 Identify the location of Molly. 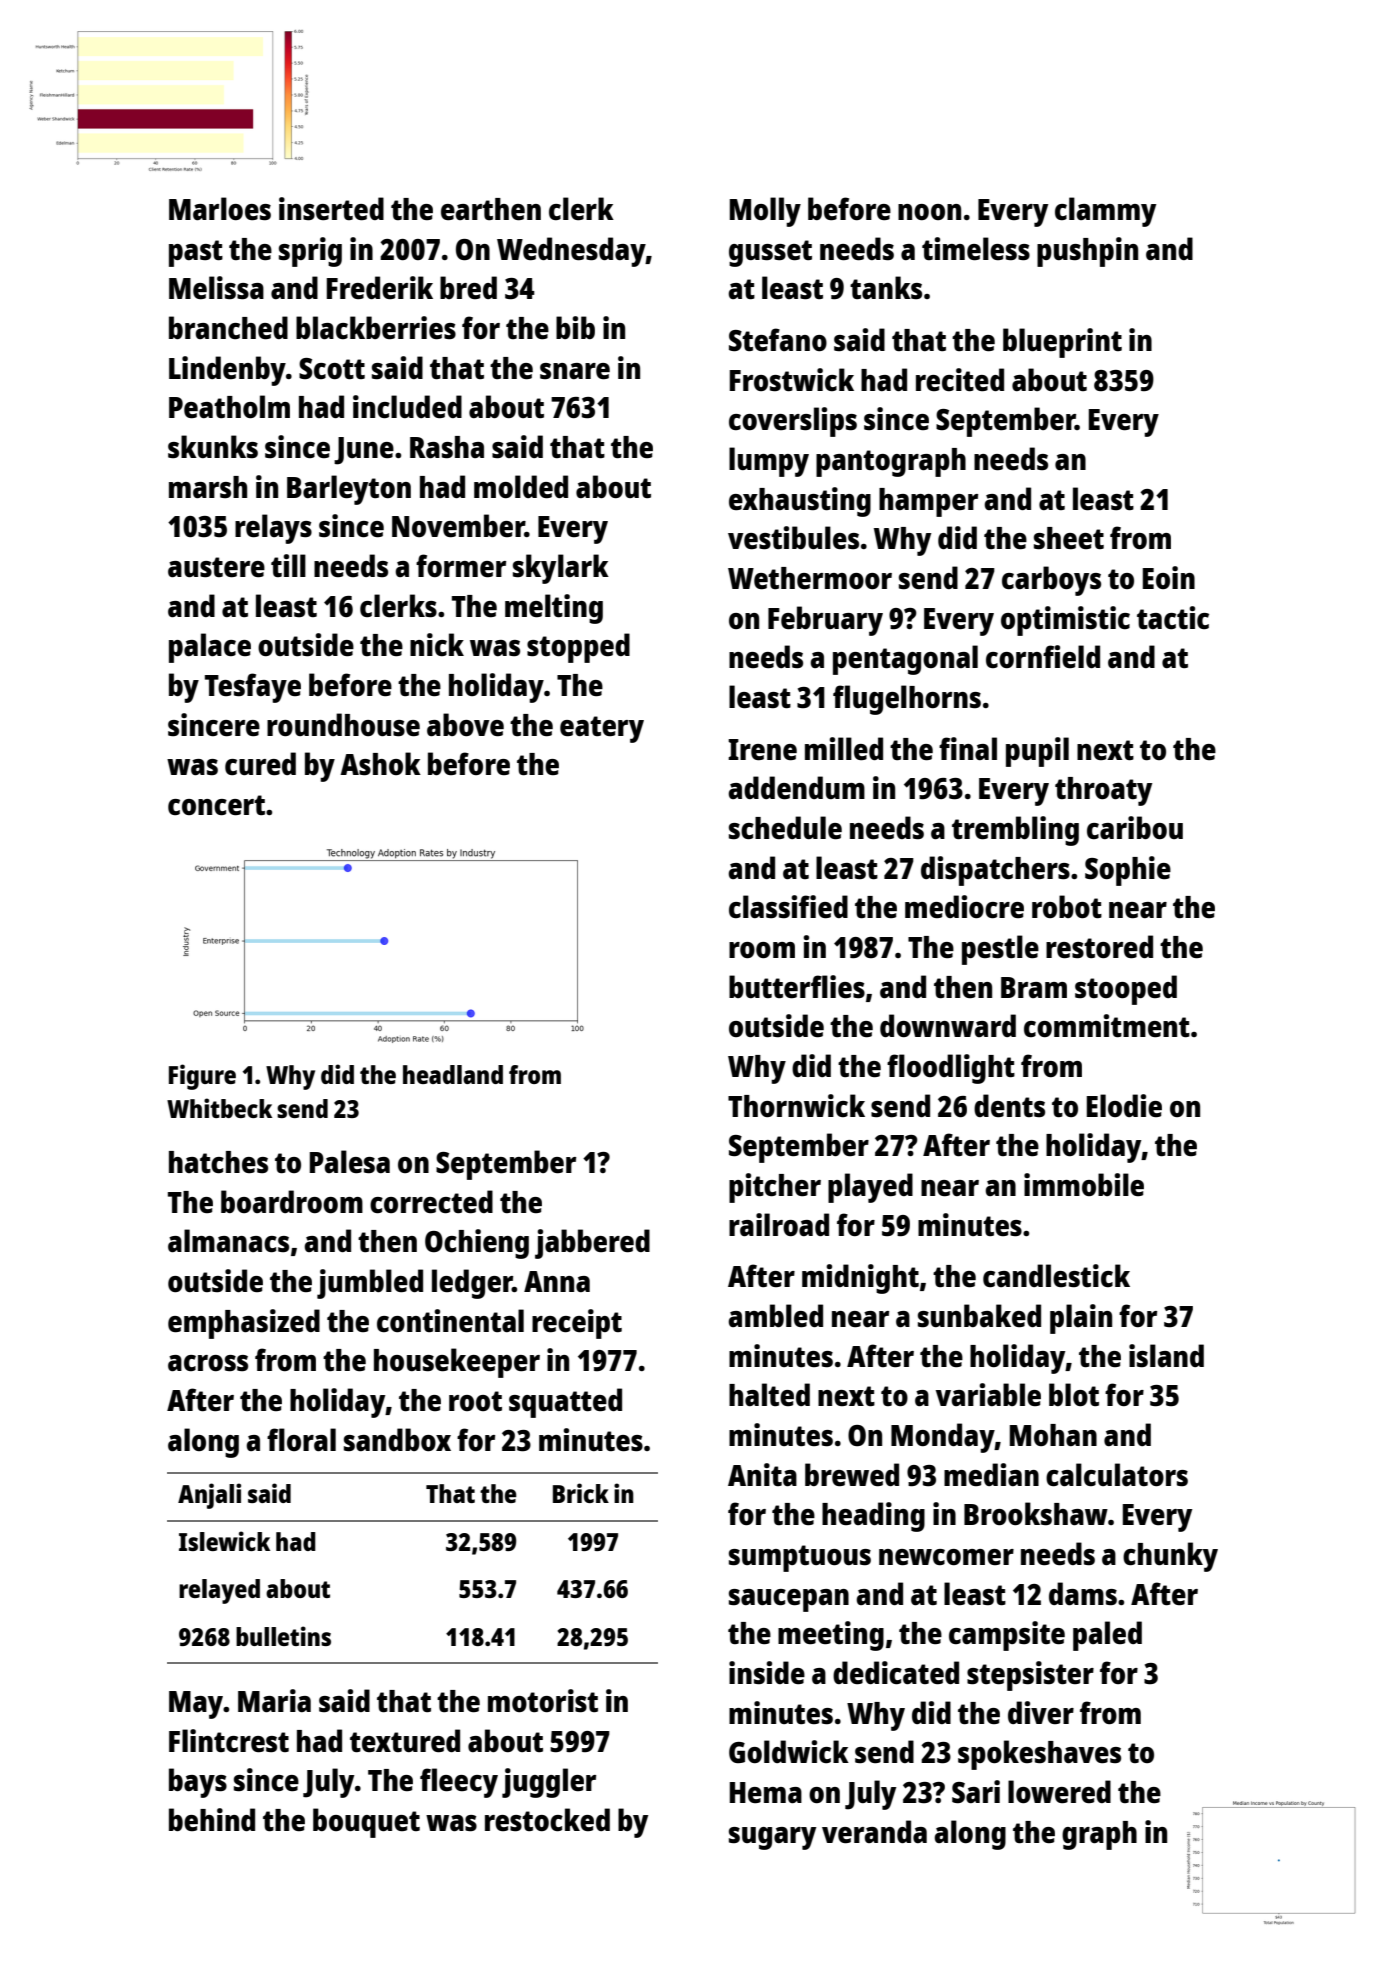
(765, 212).
